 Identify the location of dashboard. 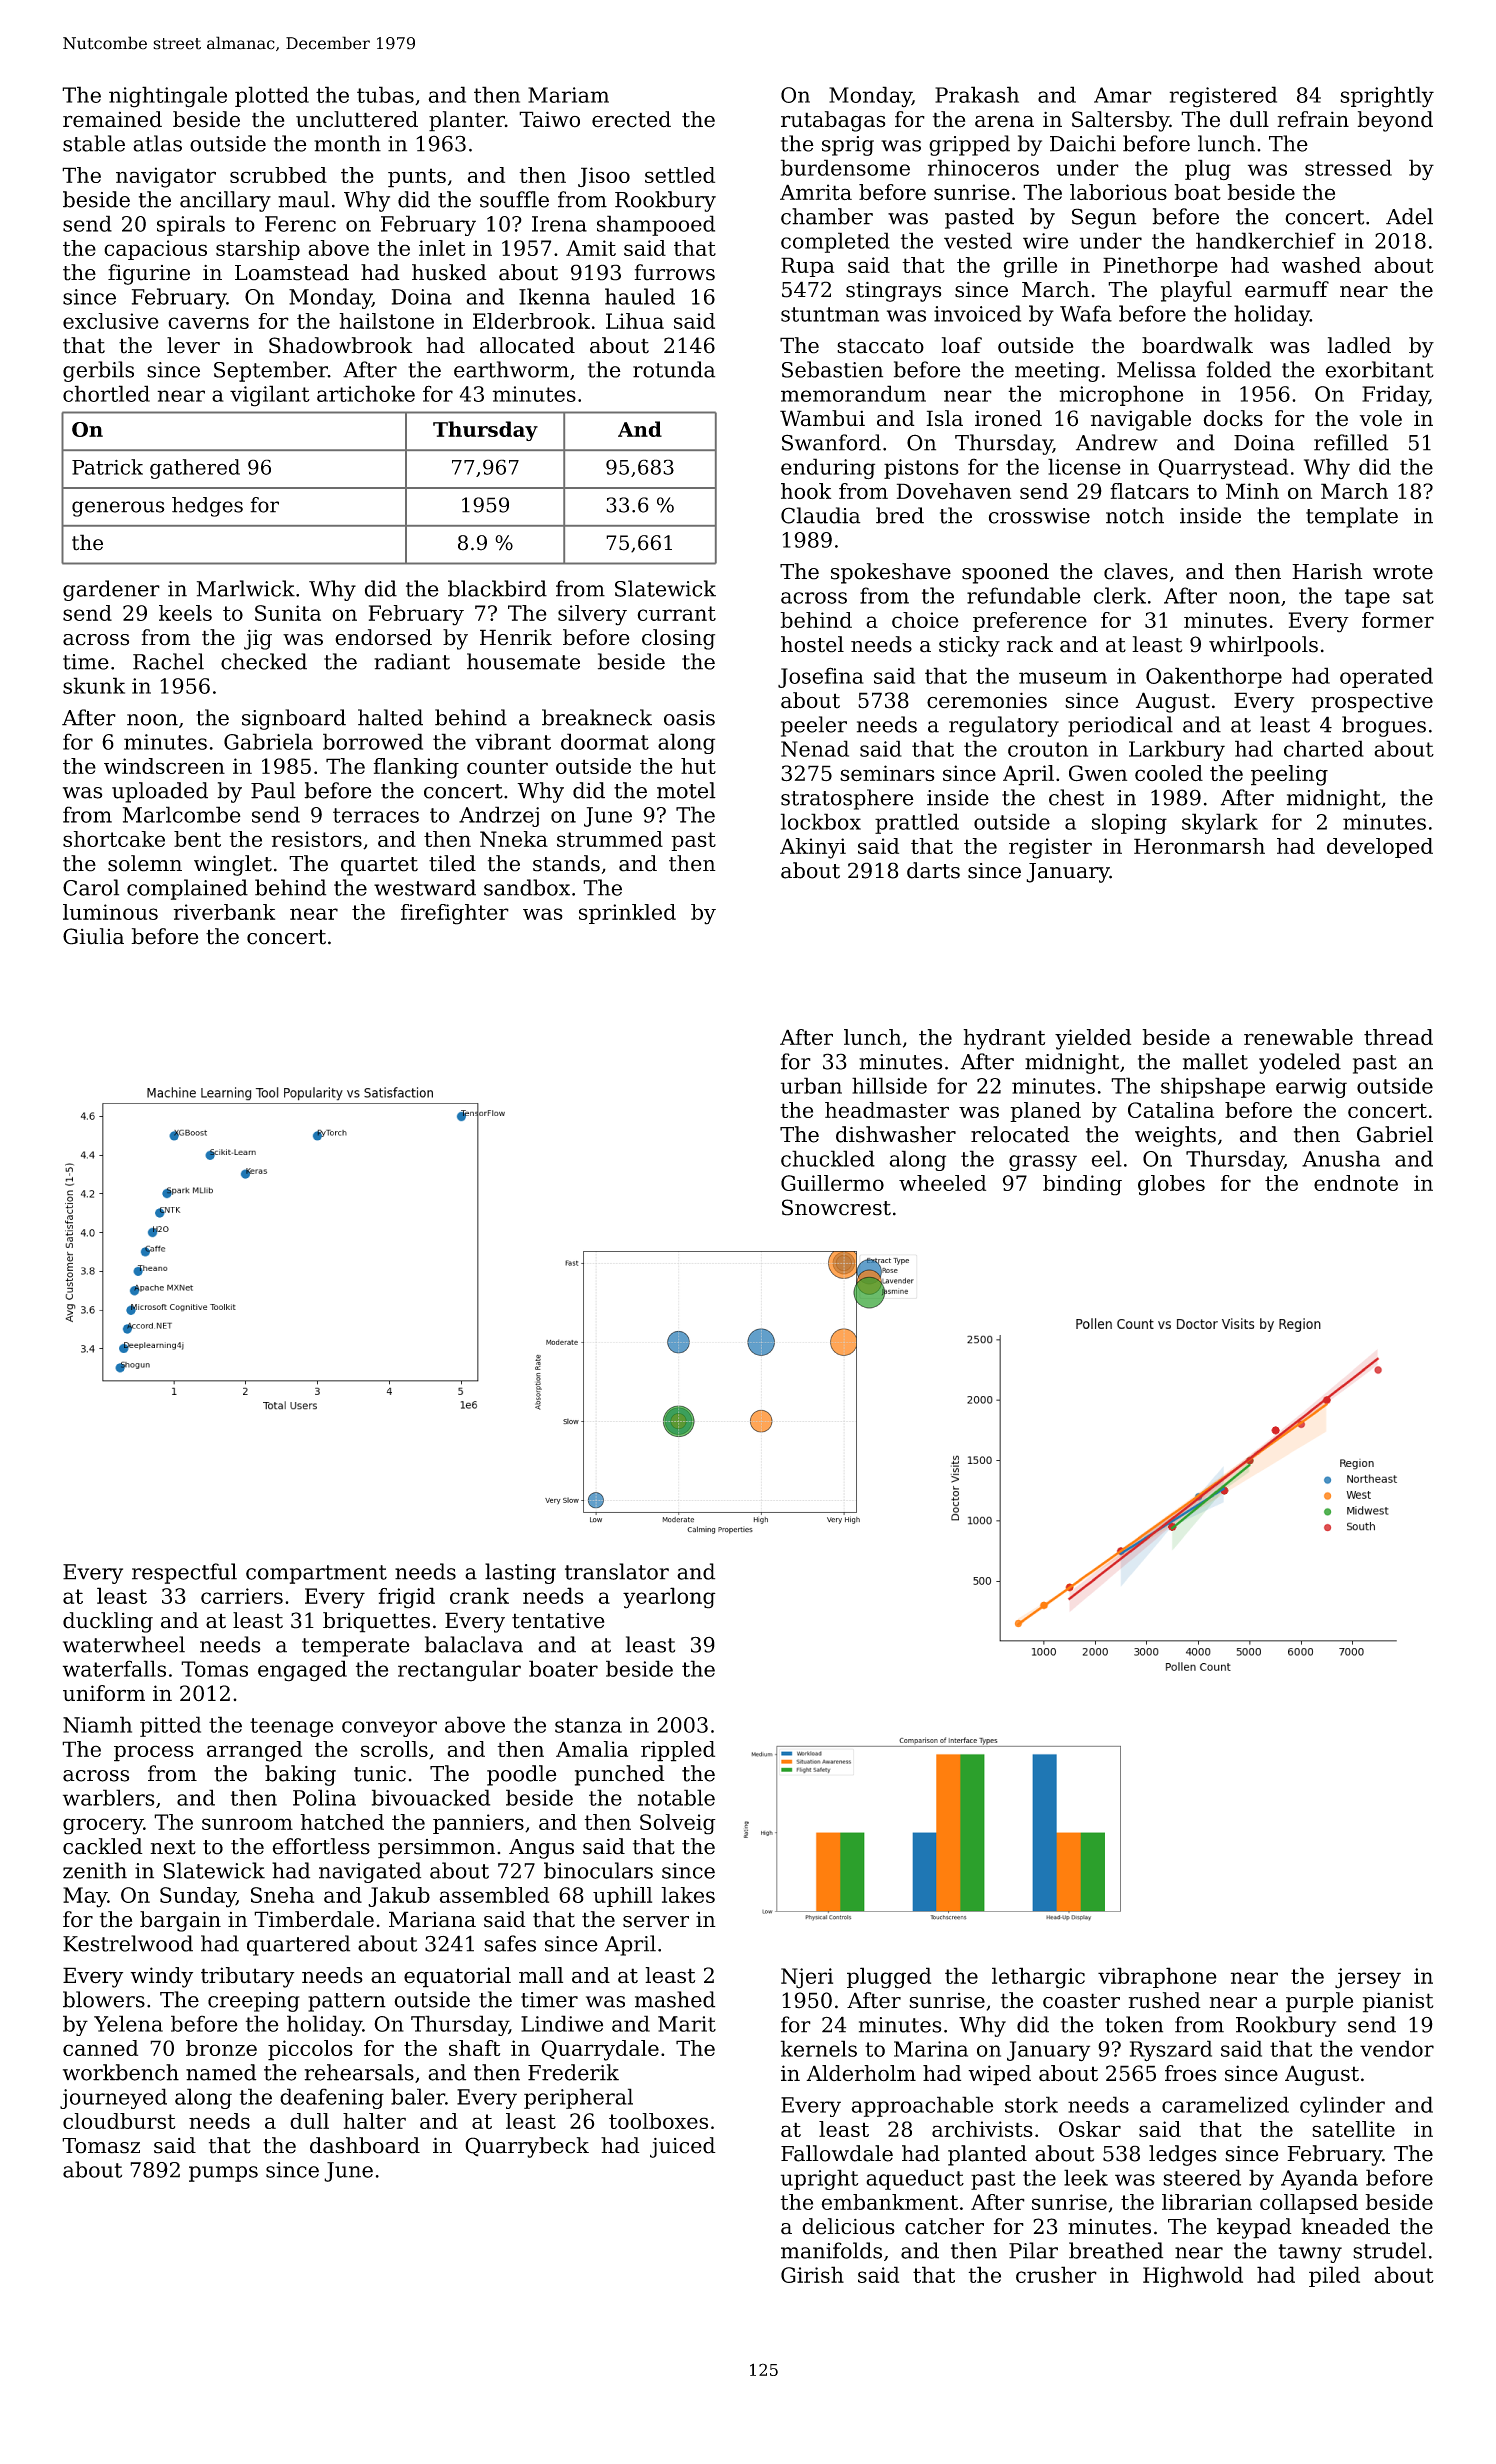
(365, 2145).
